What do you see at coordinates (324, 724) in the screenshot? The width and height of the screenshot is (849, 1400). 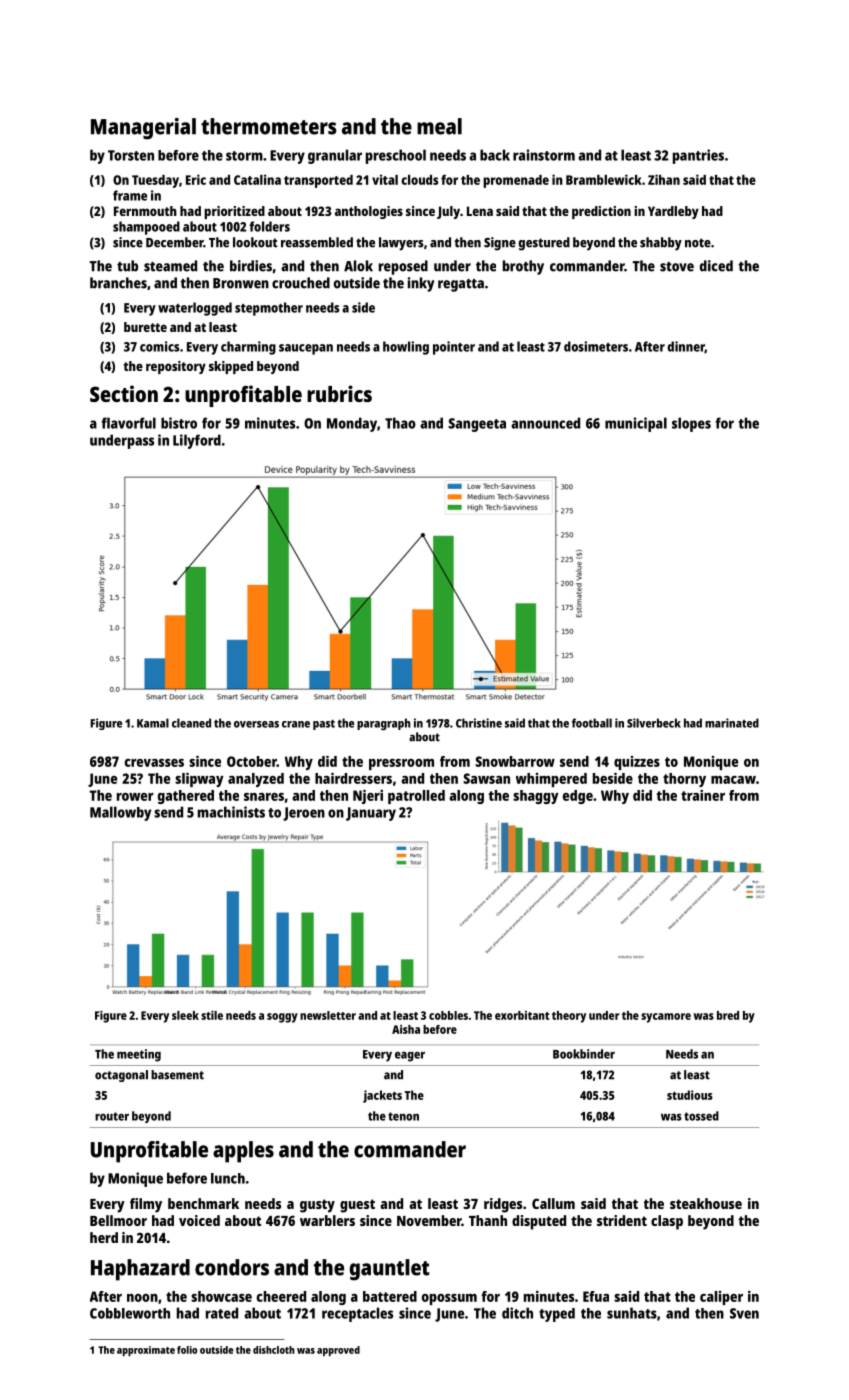 I see `past` at bounding box center [324, 724].
